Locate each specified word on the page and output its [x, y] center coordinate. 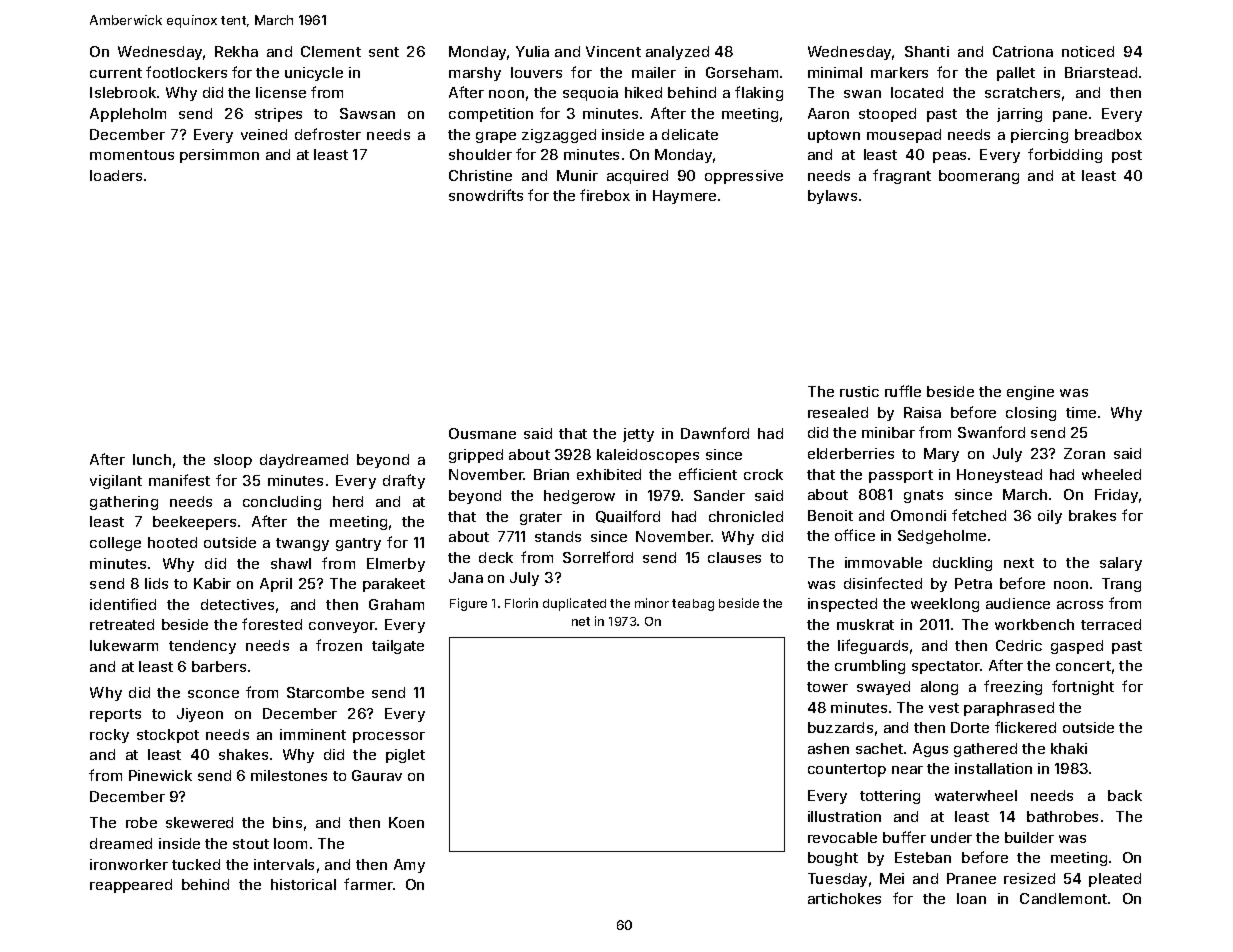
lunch [152, 459]
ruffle [903, 391]
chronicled [746, 516]
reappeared [131, 886]
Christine [480, 175]
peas [949, 157]
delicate [690, 134]
